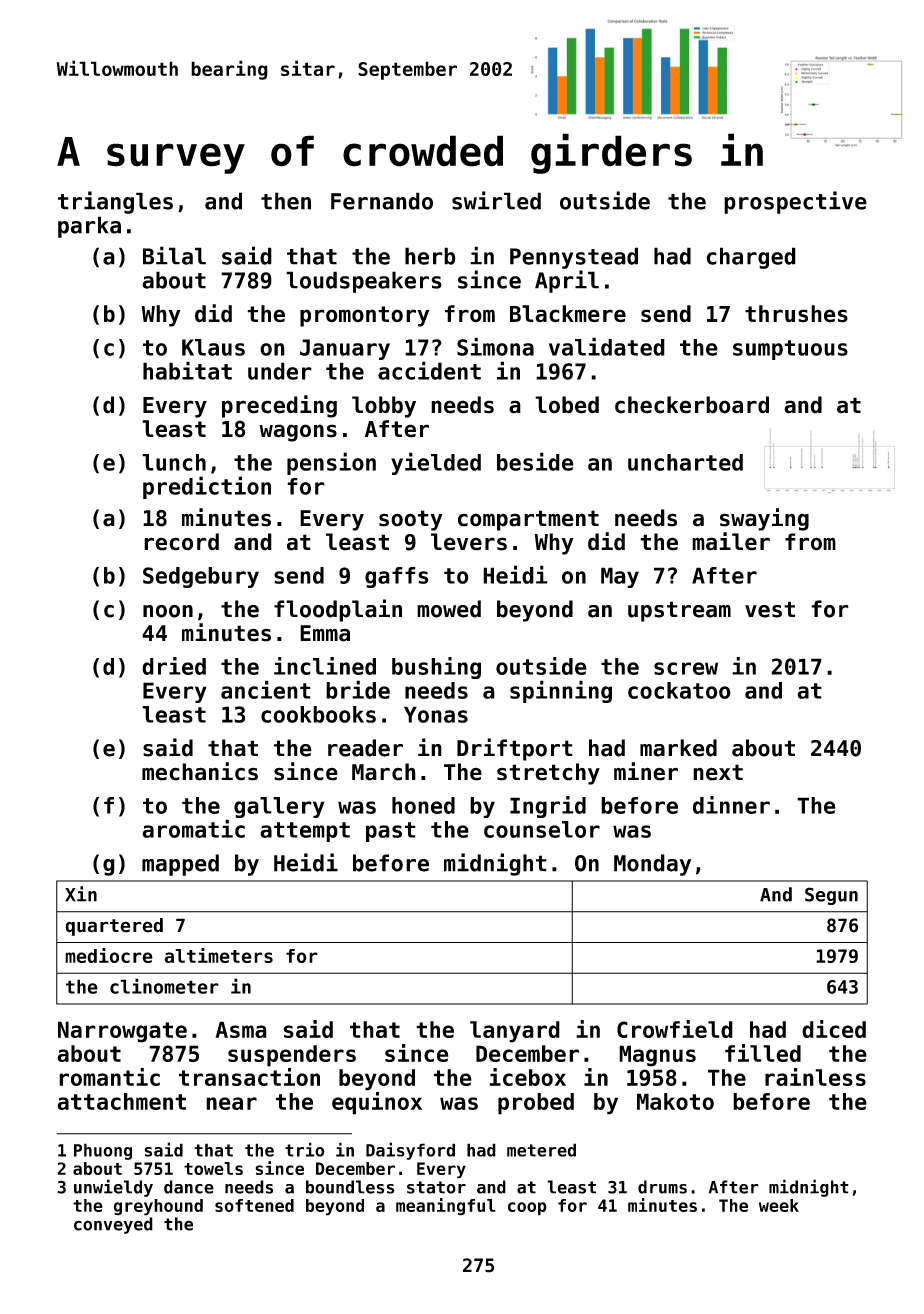 This screenshot has width=924, height=1314. Describe the element at coordinates (495, 346) in the screenshot. I see `Simona` at that location.
